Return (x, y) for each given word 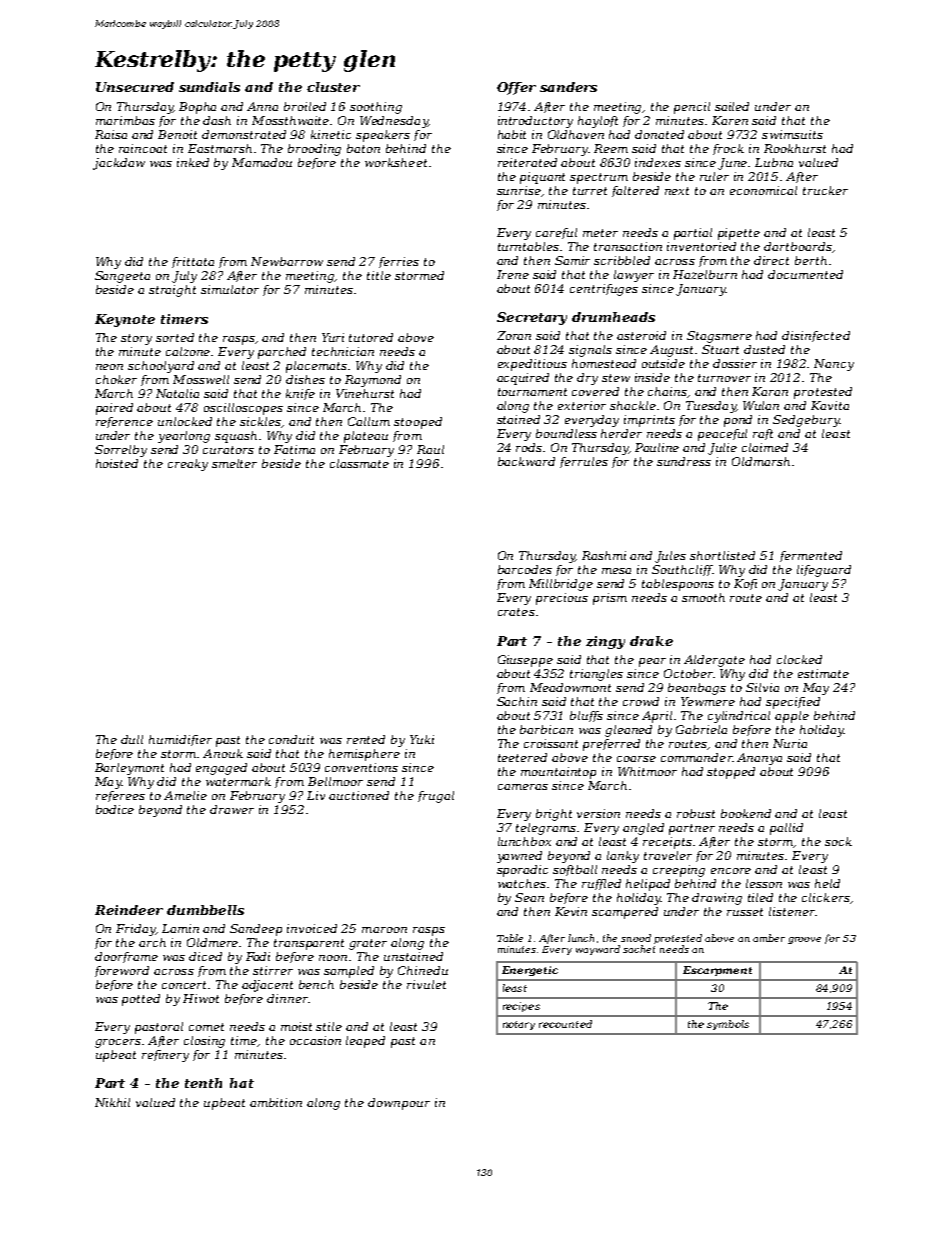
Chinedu (423, 970)
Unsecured (135, 87)
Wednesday (394, 122)
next (677, 191)
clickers (826, 897)
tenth (203, 1083)
